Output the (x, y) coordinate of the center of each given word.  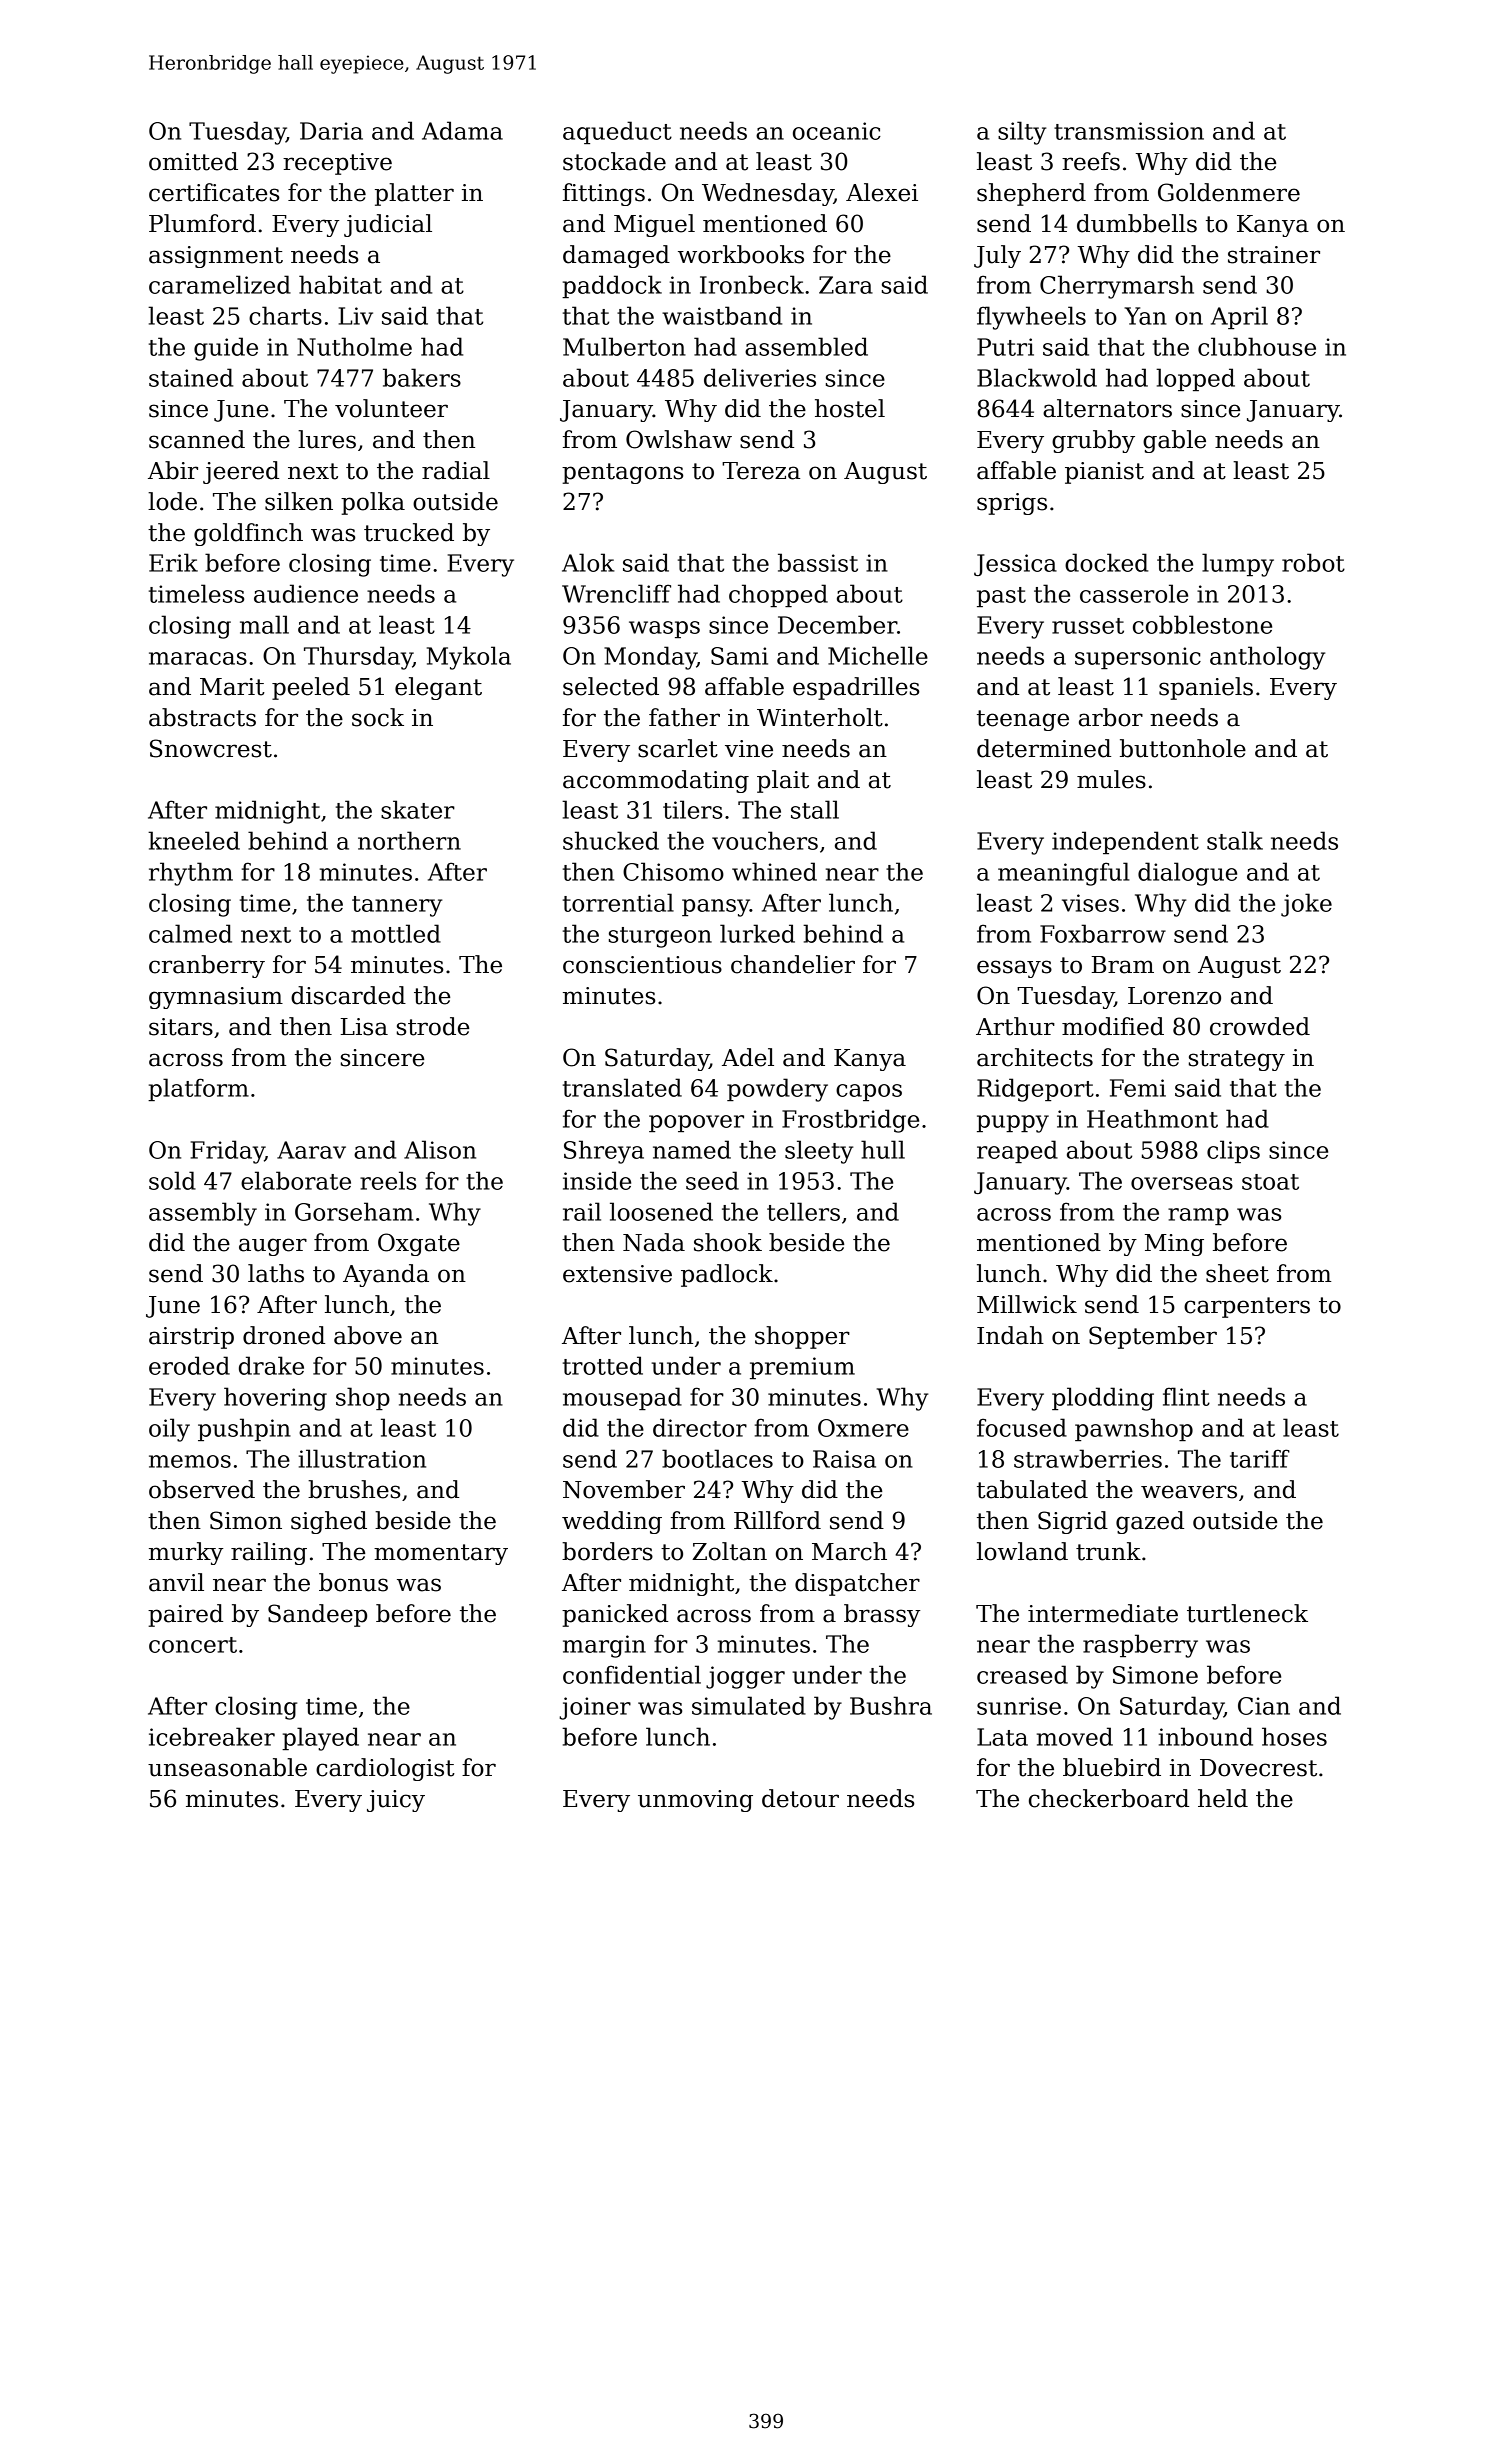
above (368, 1335)
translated (622, 1087)
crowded (1260, 1026)
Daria (331, 131)
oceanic (837, 131)
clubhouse (1257, 346)
